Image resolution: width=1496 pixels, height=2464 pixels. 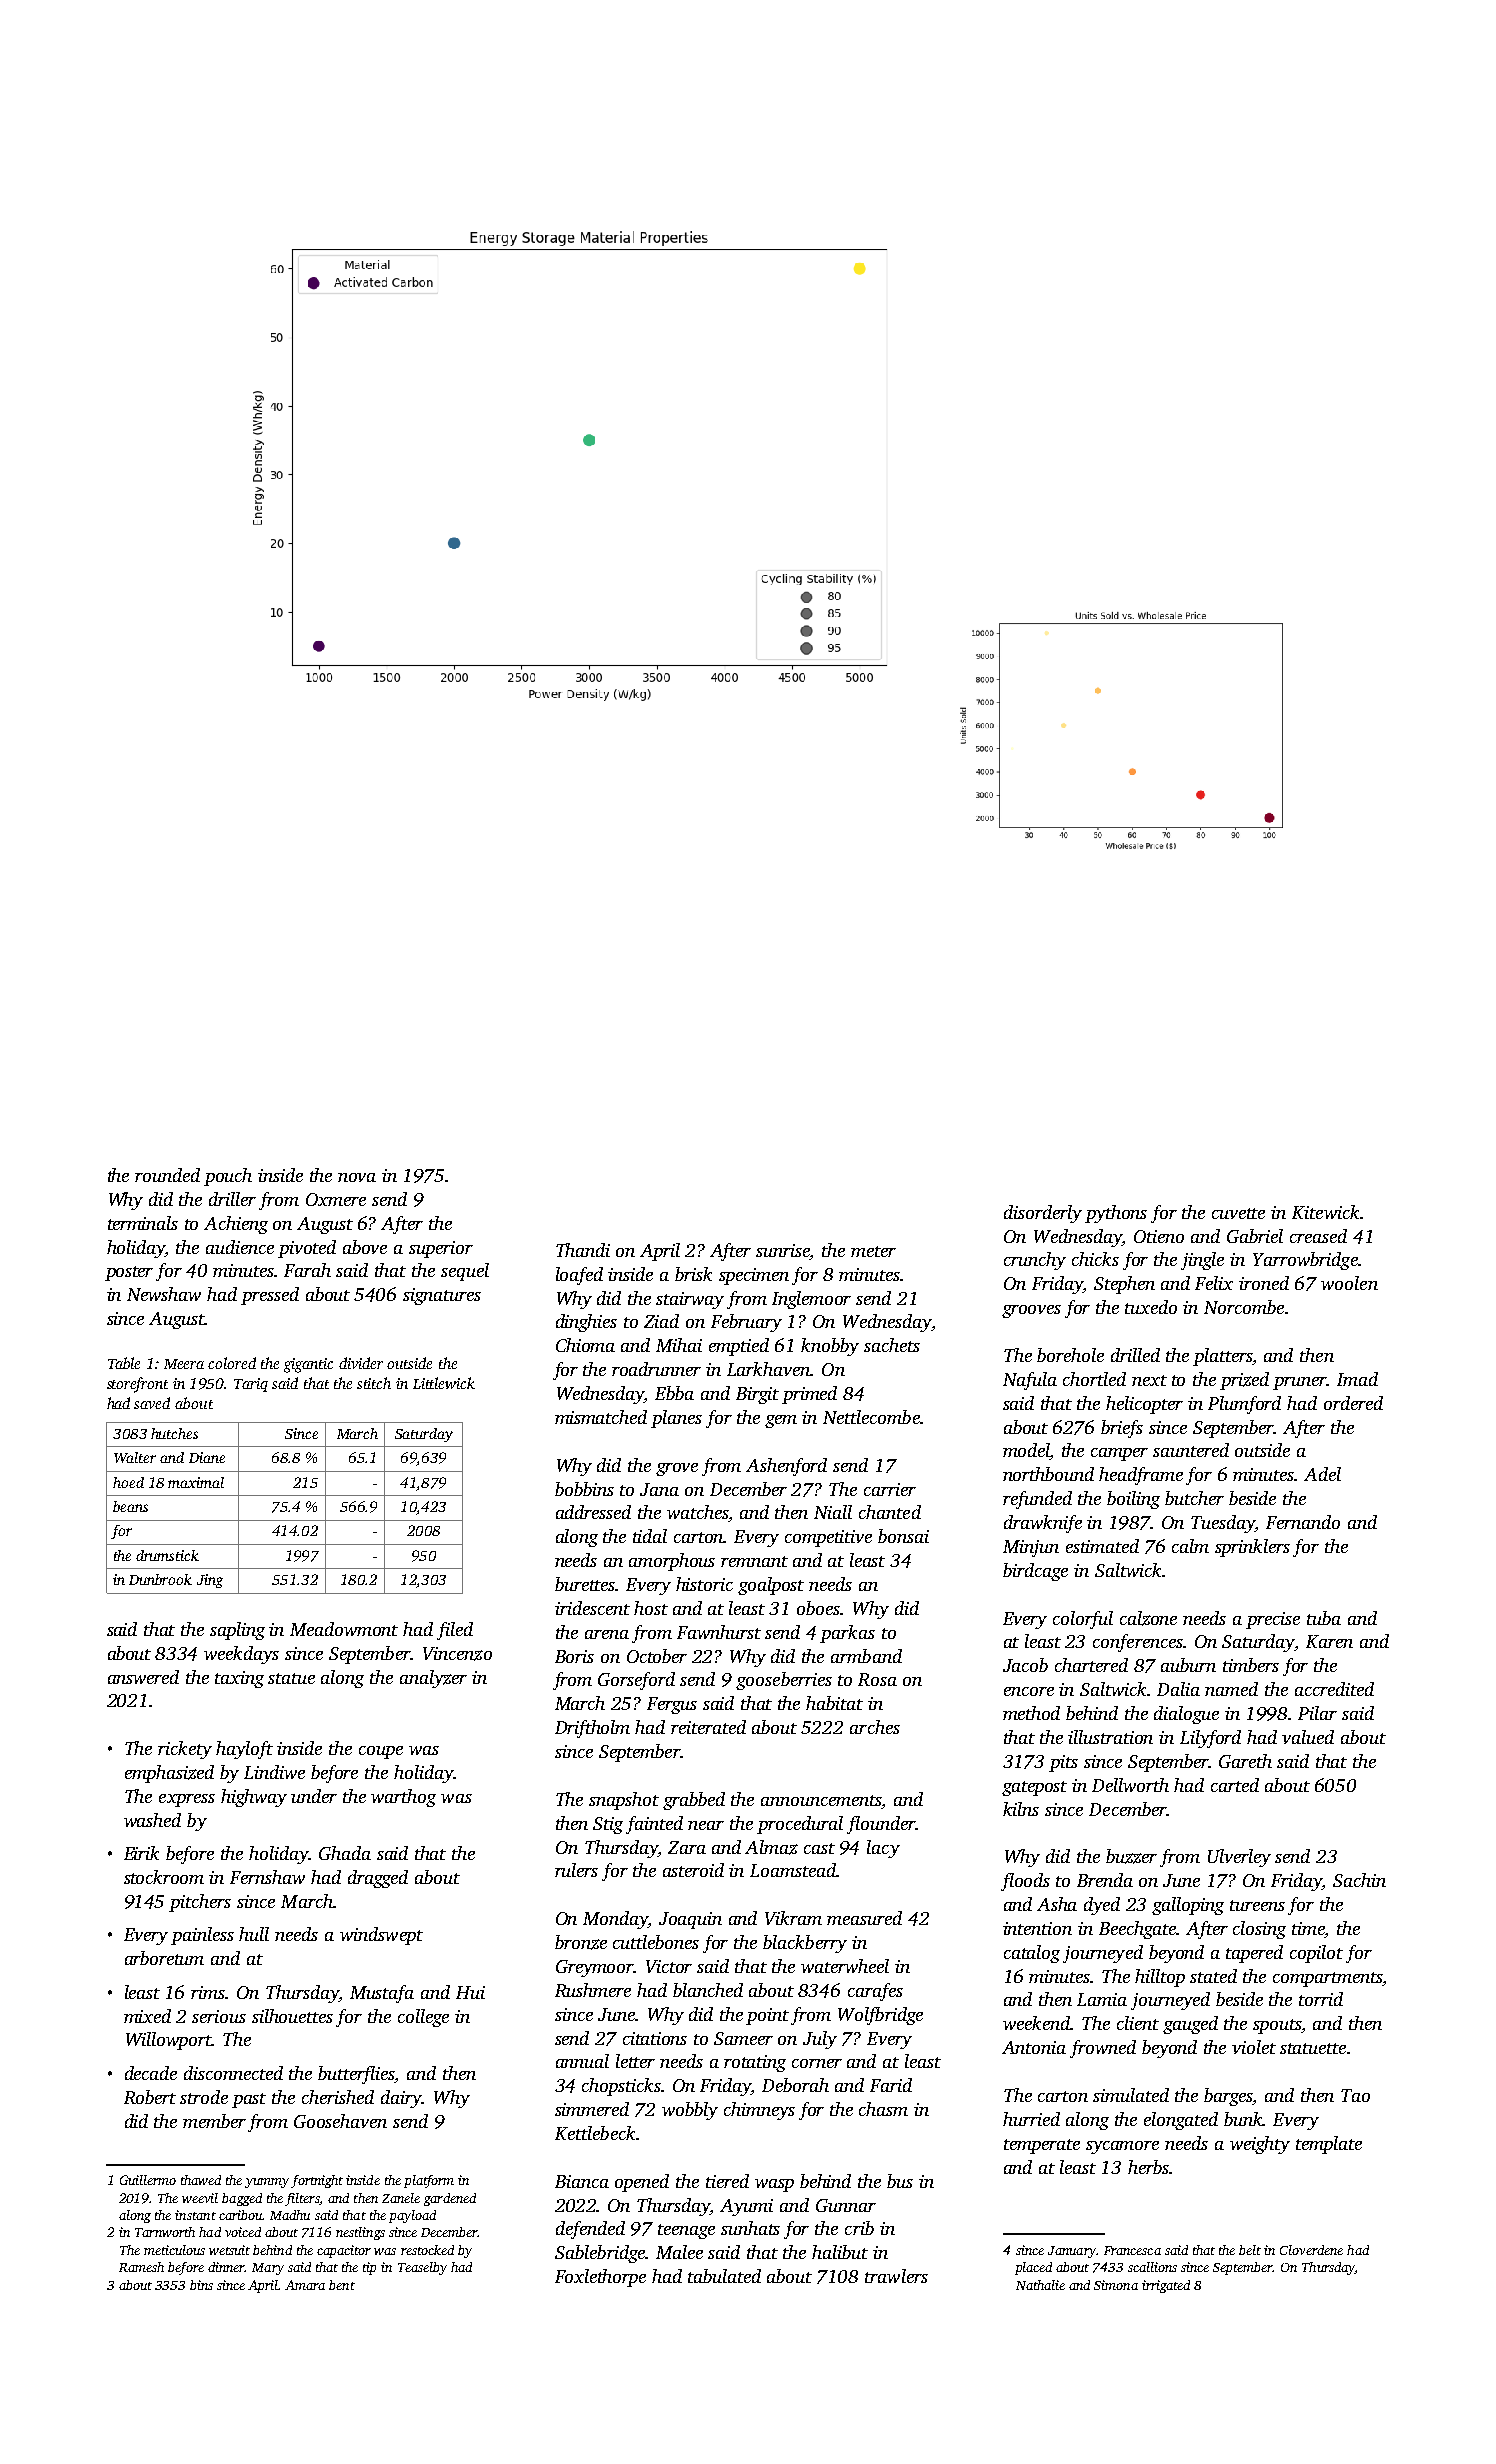 What do you see at coordinates (586, 1323) in the image?
I see `dinghies` at bounding box center [586, 1323].
